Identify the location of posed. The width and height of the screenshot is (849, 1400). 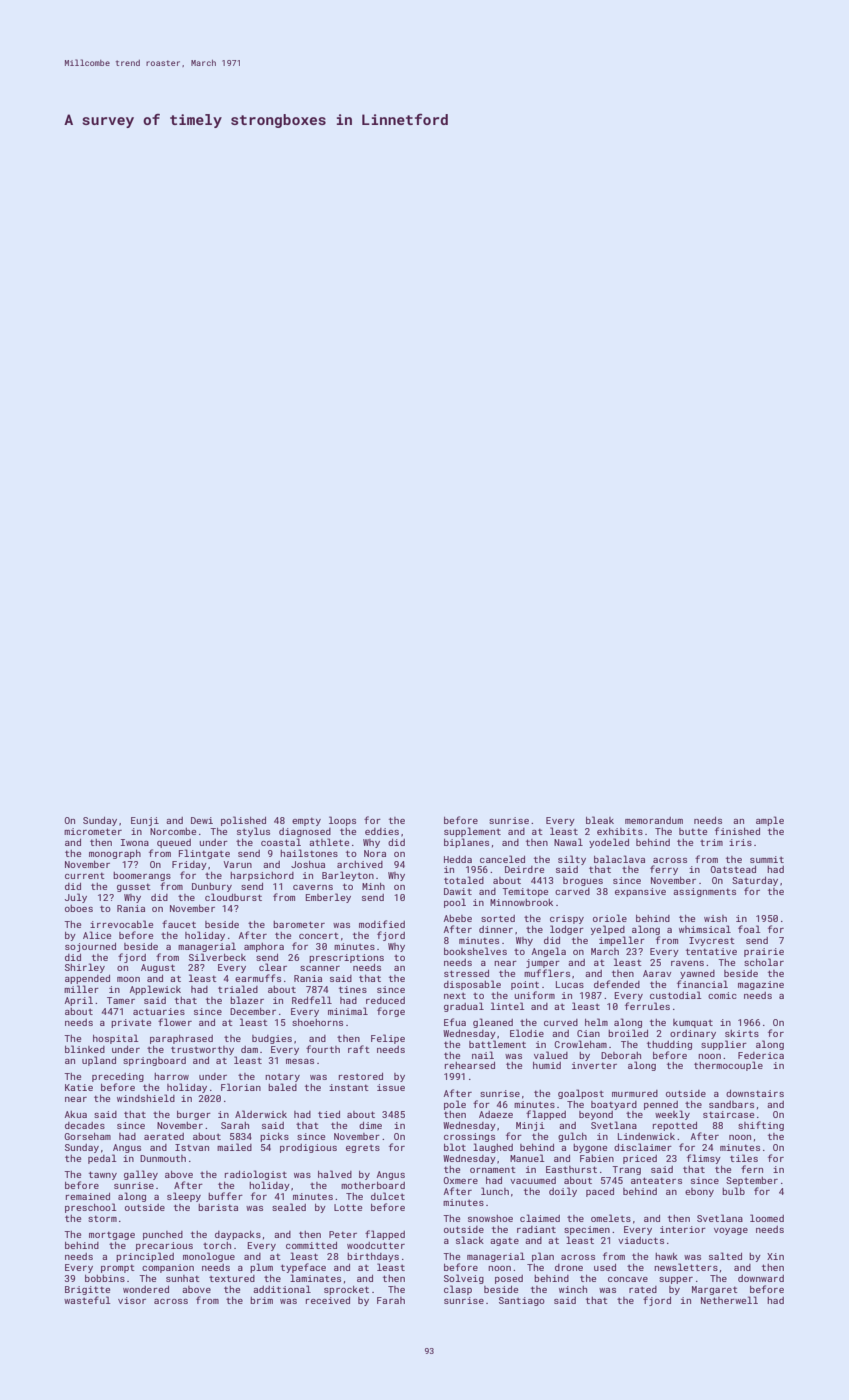
(509, 1279).
